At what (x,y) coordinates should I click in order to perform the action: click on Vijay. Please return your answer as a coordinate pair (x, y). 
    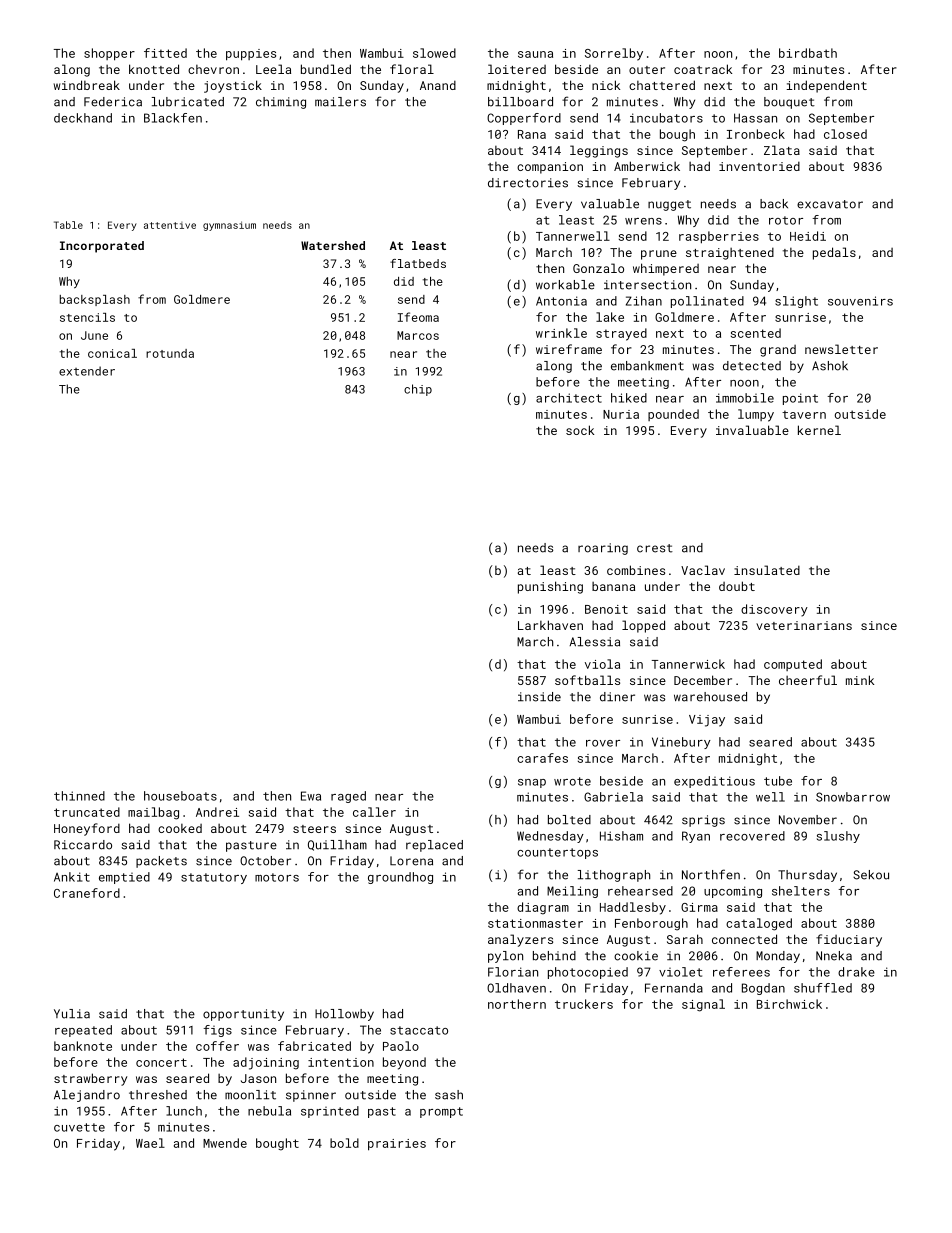
    Looking at the image, I should click on (707, 721).
